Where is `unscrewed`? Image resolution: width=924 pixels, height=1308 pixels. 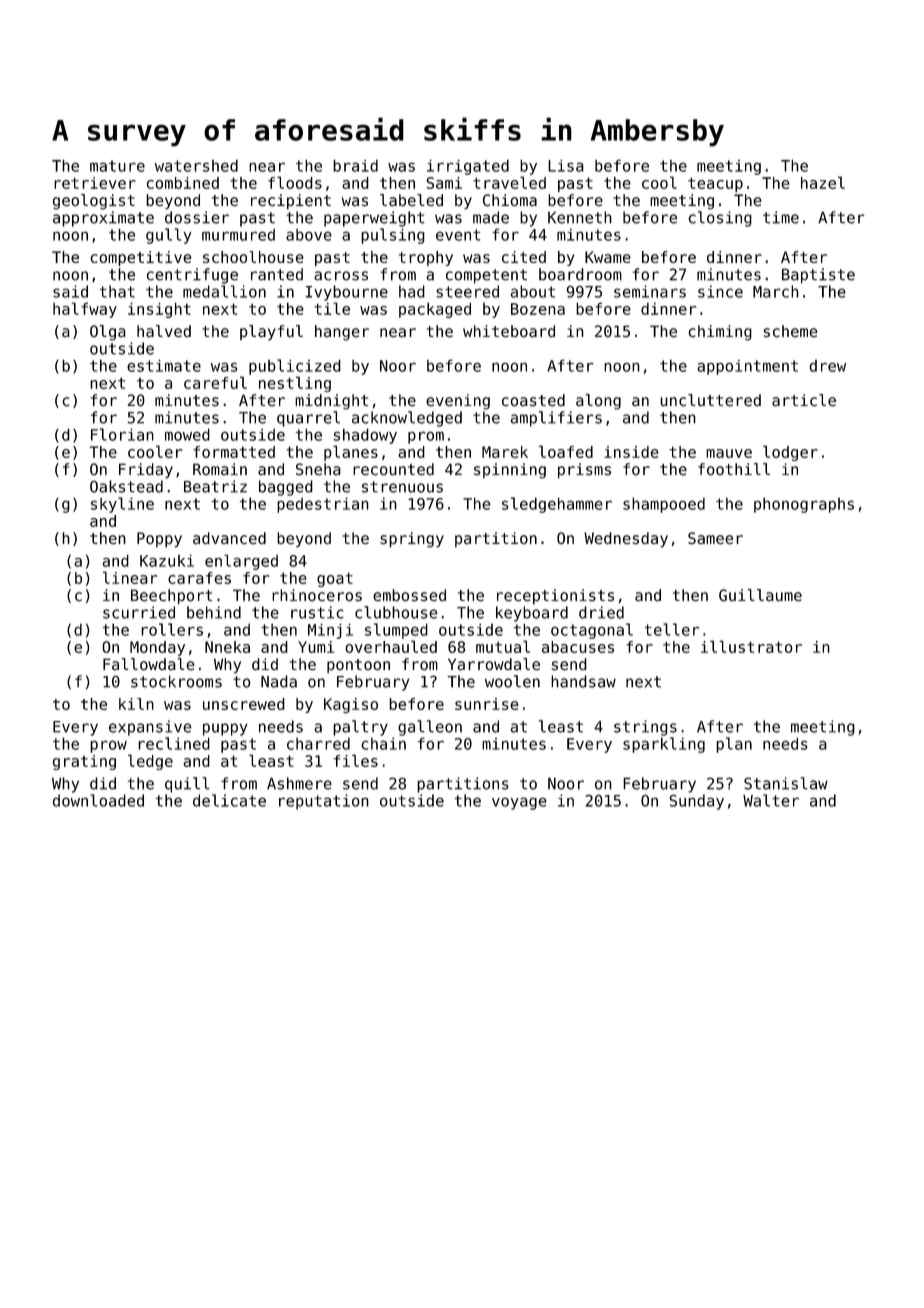
unscrewed is located at coordinates (244, 704).
